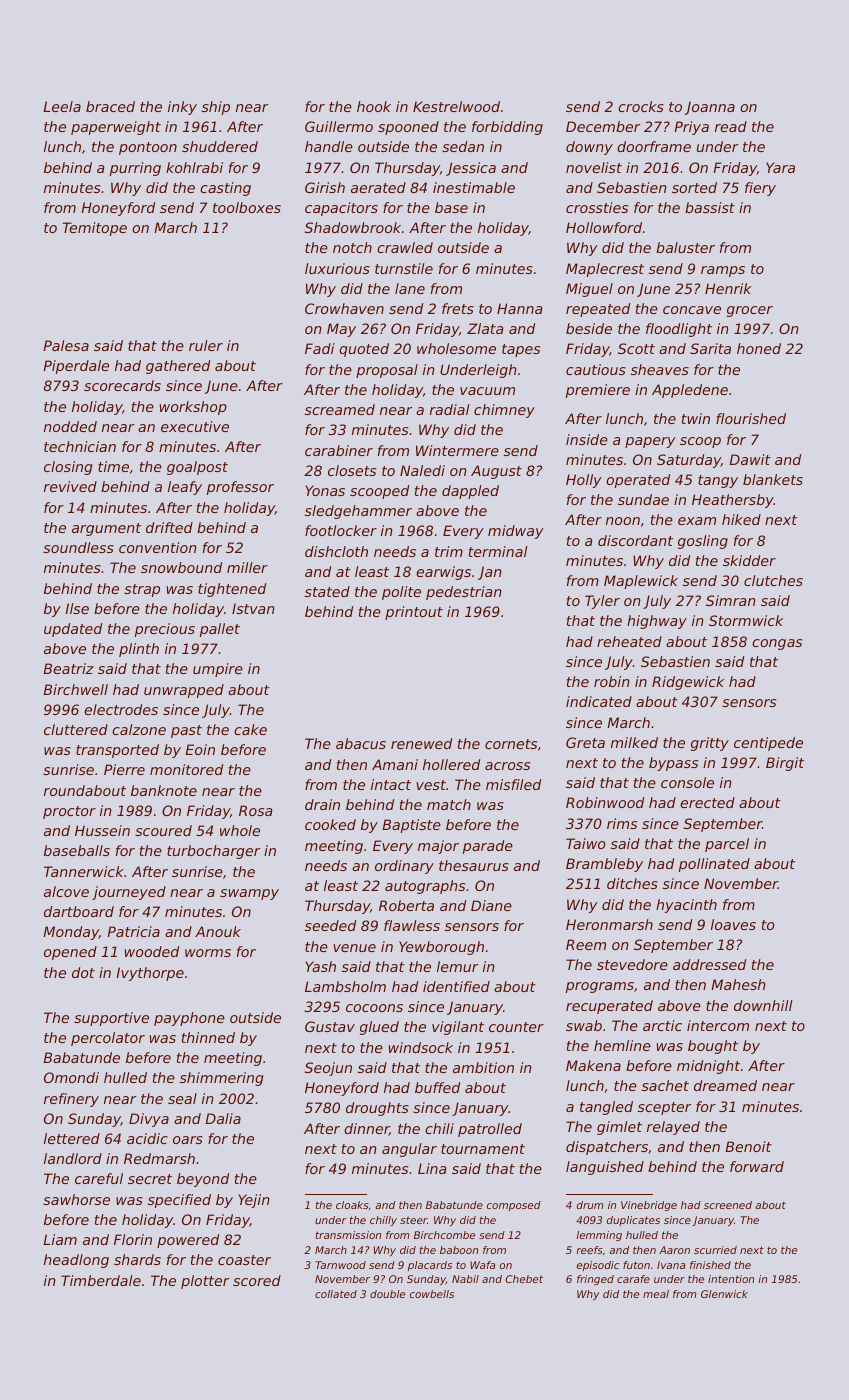 The image size is (849, 1400). Describe the element at coordinates (66, 891) in the screenshot. I see `alcove` at that location.
